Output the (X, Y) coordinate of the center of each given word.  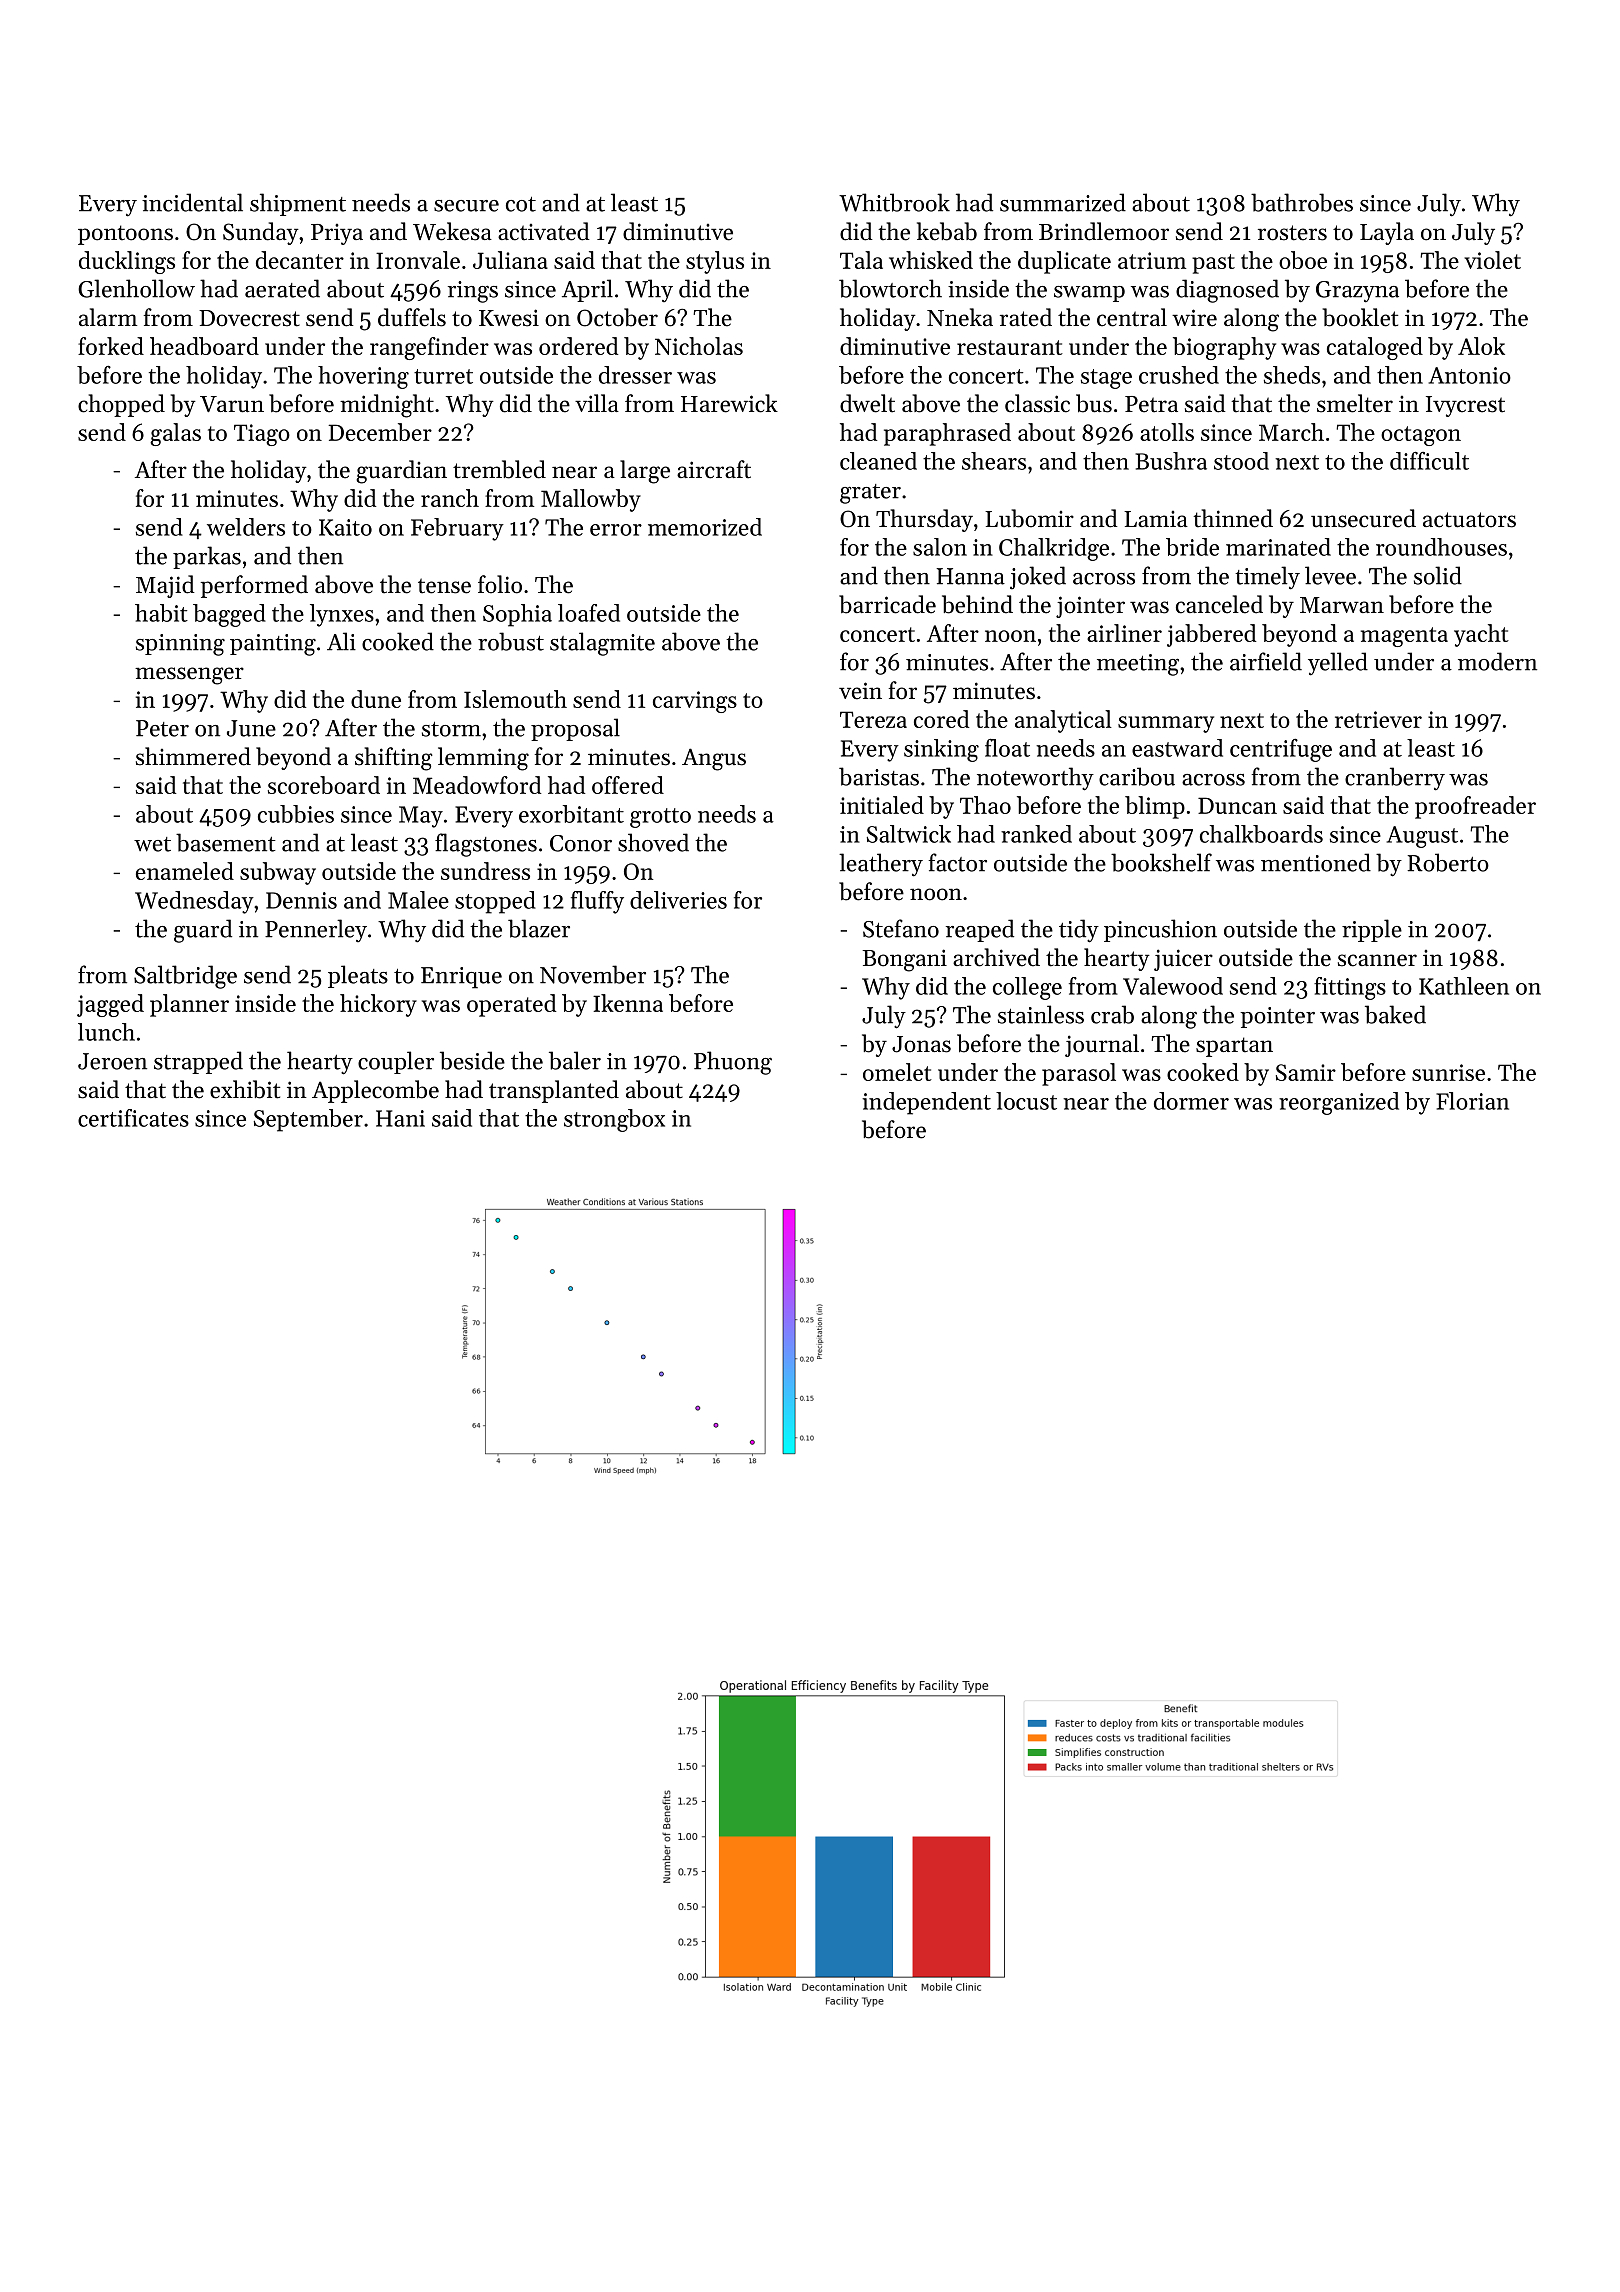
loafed (589, 613)
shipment (298, 204)
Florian (1472, 1101)
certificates (133, 1118)
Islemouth (515, 699)
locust (1026, 1101)
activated (544, 231)
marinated (1278, 547)
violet (1492, 260)
